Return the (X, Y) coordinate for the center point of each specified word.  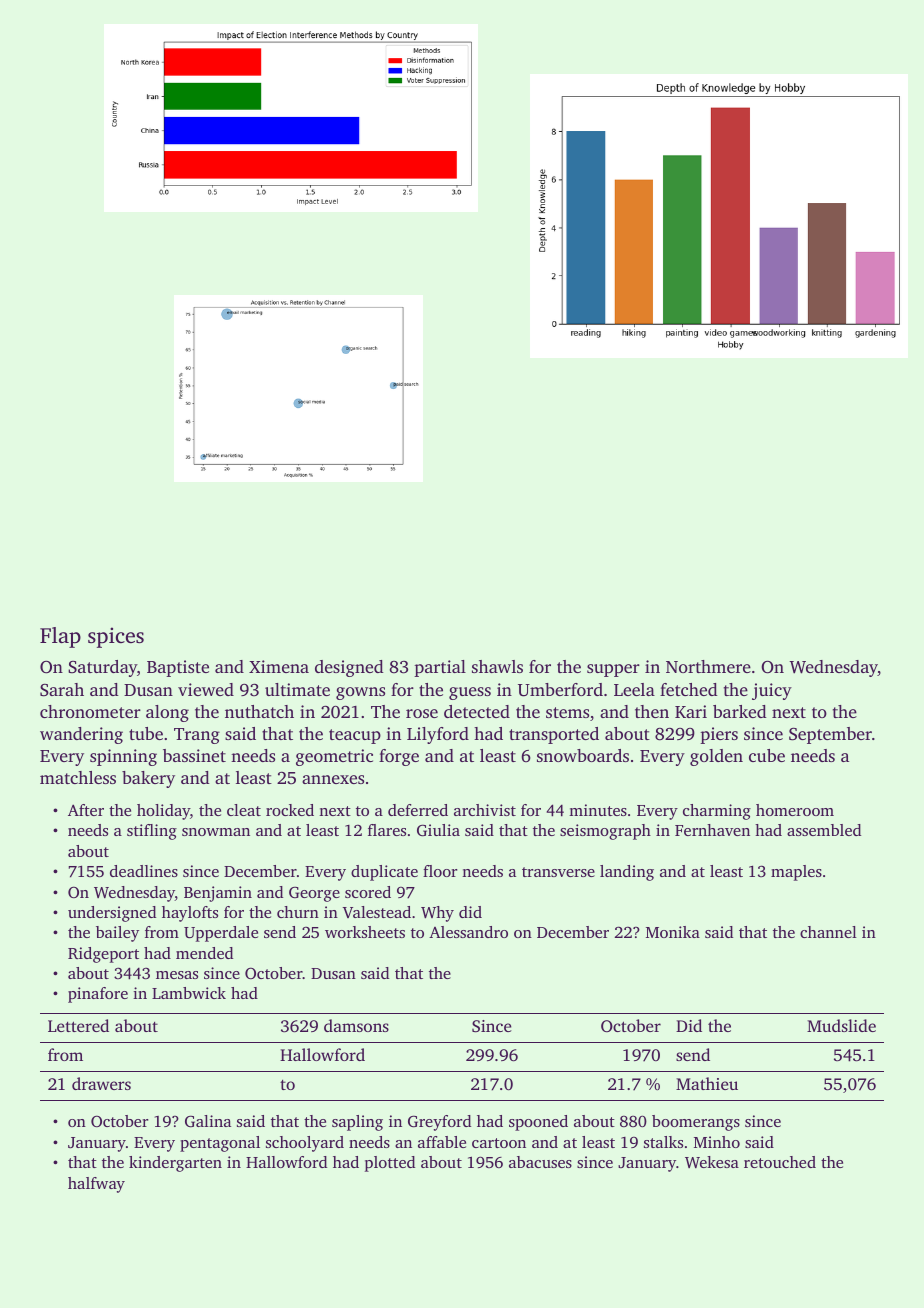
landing (627, 873)
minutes (598, 810)
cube (767, 755)
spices (116, 637)
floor (440, 871)
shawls (497, 666)
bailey (117, 934)
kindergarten (175, 1164)
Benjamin (218, 894)
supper (613, 670)
